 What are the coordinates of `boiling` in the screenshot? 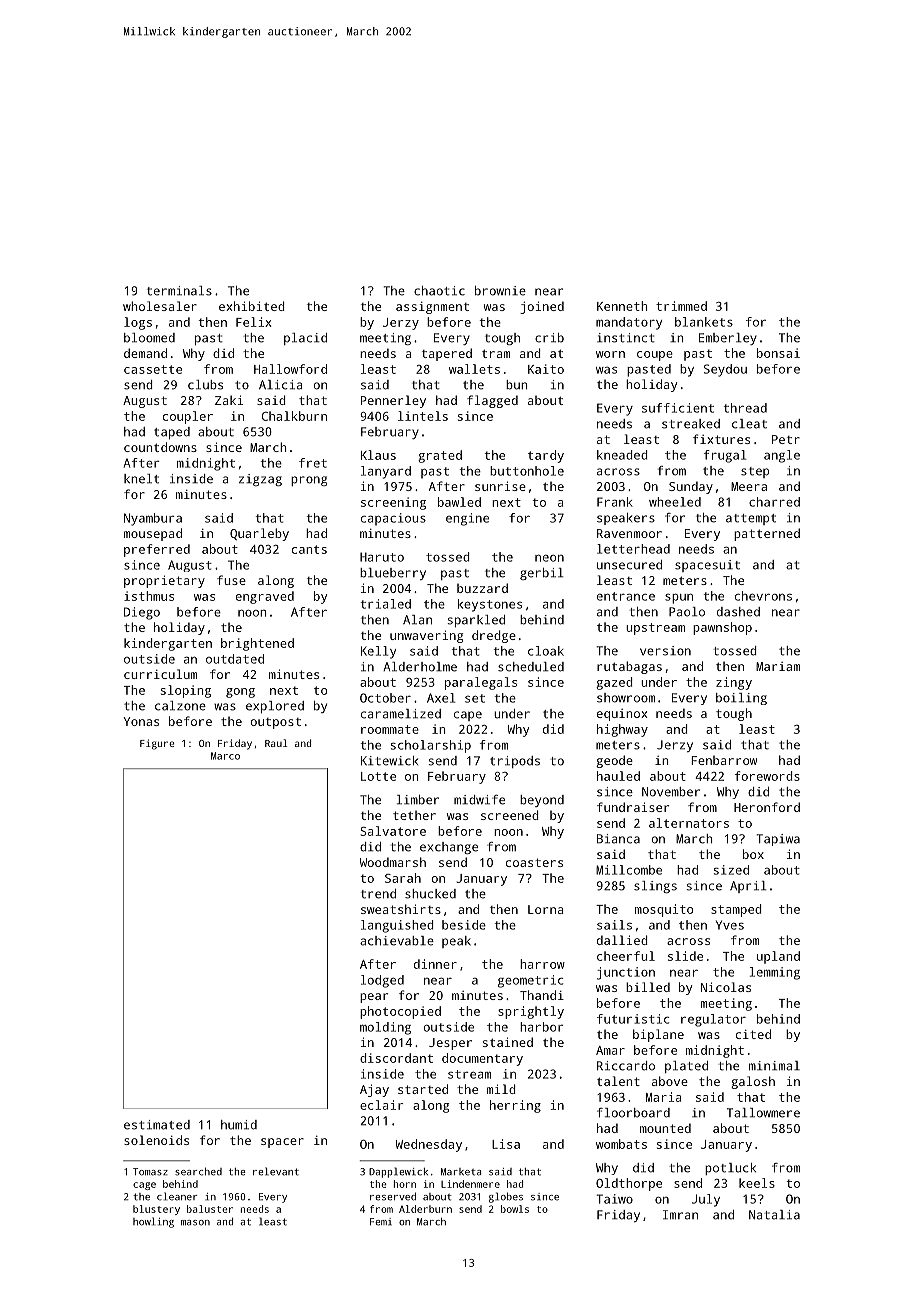 It's located at (741, 699).
